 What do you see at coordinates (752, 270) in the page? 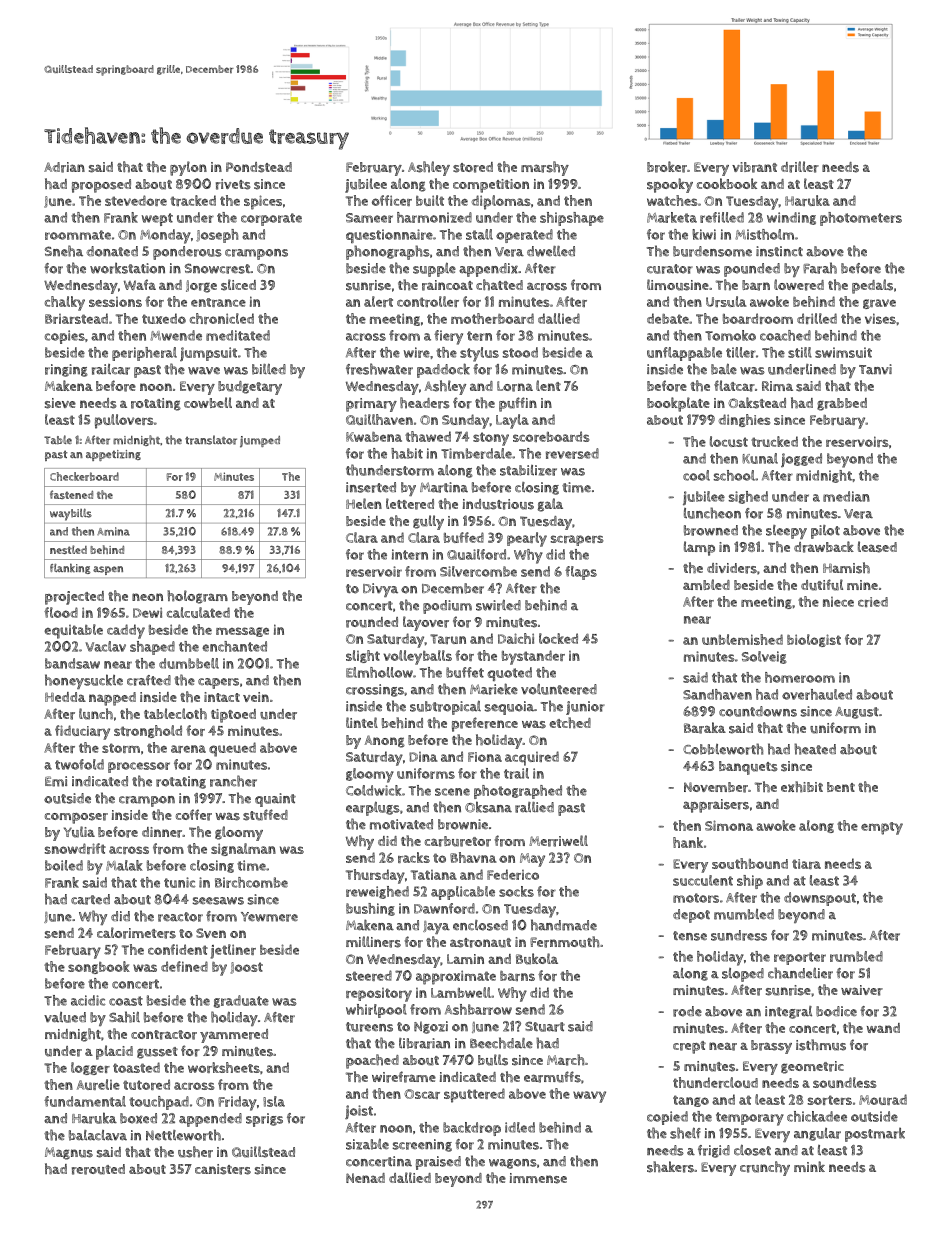
I see `pounded` at bounding box center [752, 270].
